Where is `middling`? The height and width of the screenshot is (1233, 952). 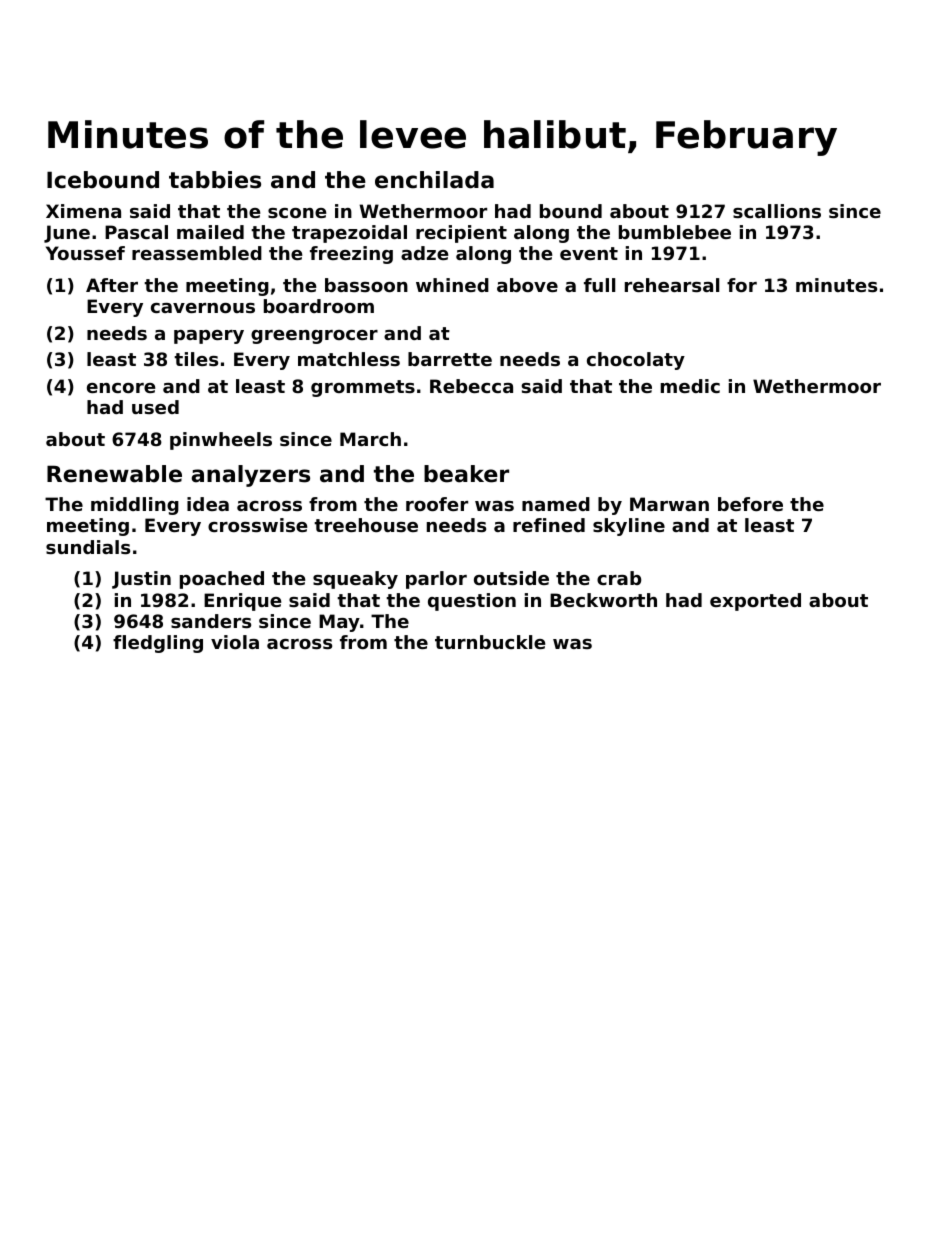
middling is located at coordinates (135, 506).
